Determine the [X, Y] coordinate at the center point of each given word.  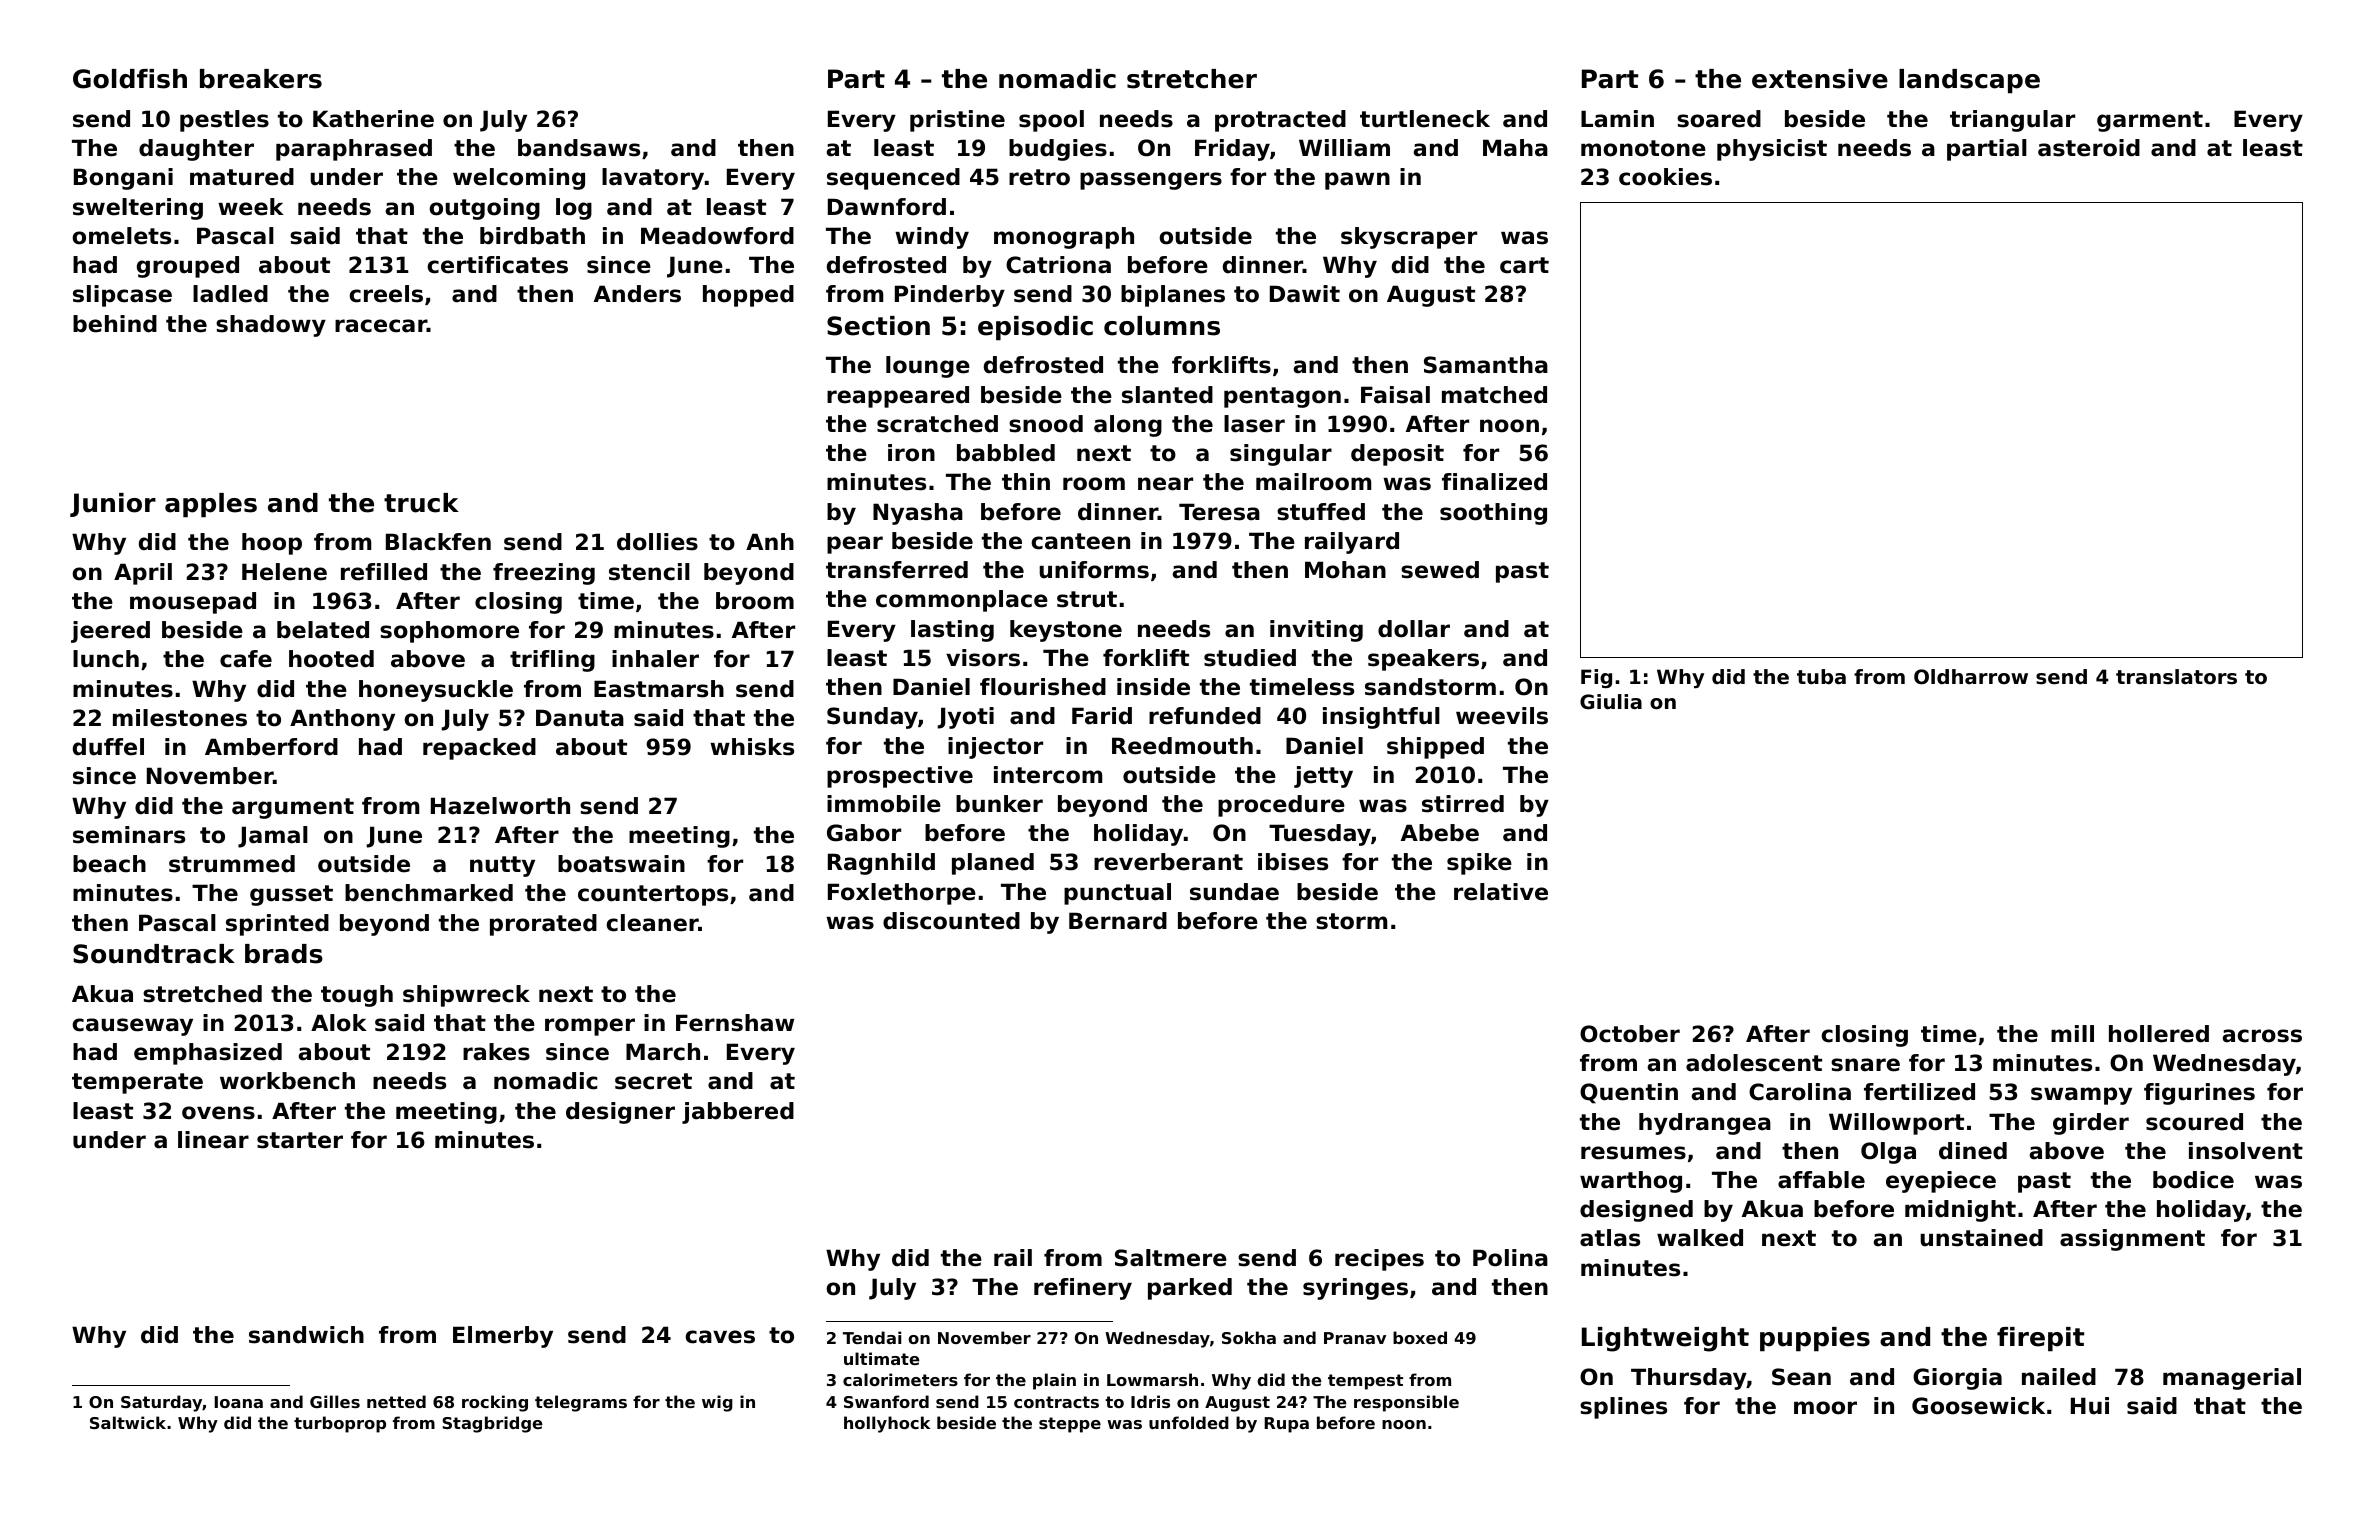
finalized [1494, 482]
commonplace [962, 601]
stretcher [1192, 79]
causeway [133, 1027]
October [1630, 1034]
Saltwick [128, 1422]
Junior [113, 505]
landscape [1969, 81]
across [2262, 1036]
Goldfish [130, 79]
